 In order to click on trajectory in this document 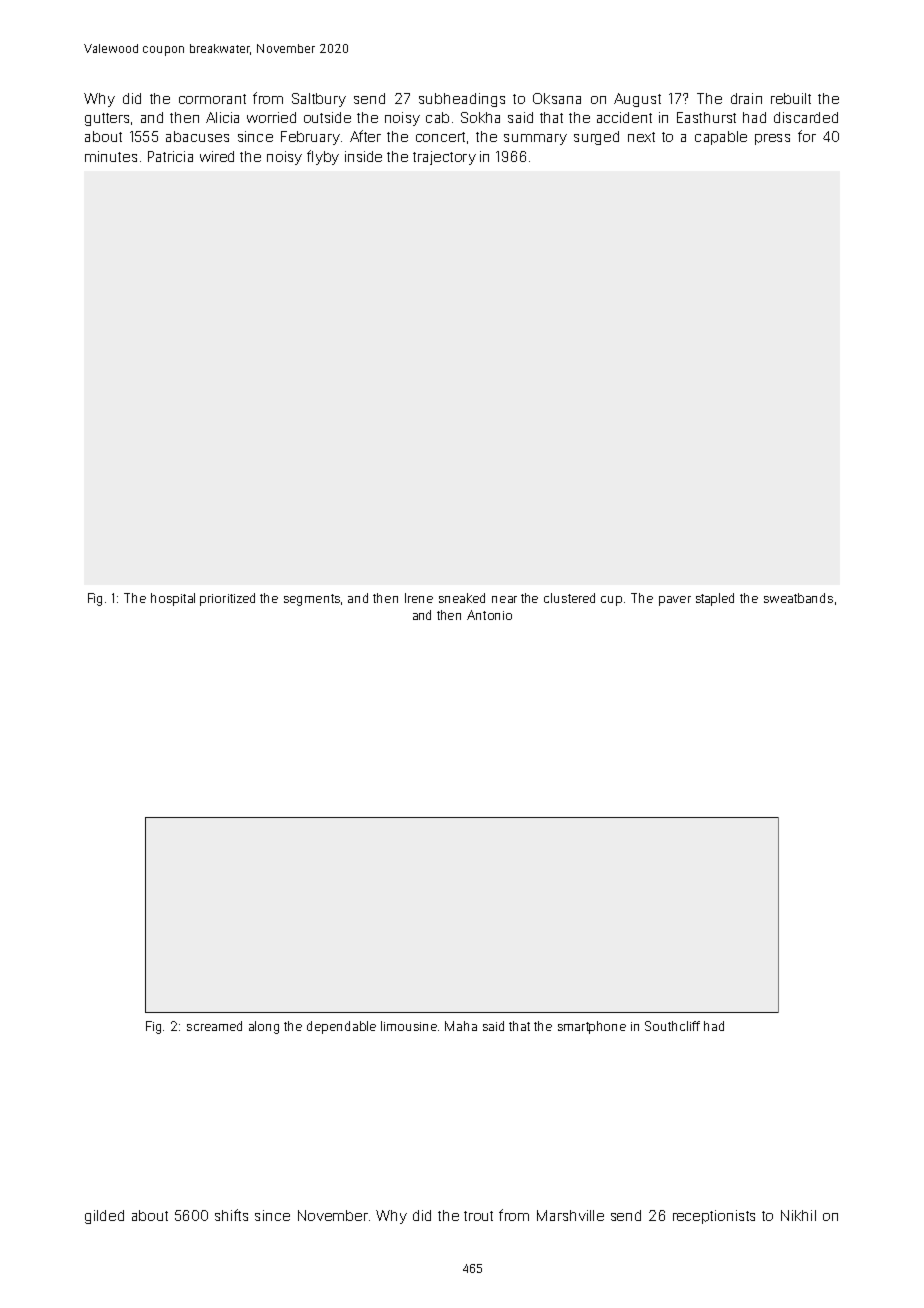, I will do `click(444, 158)`.
